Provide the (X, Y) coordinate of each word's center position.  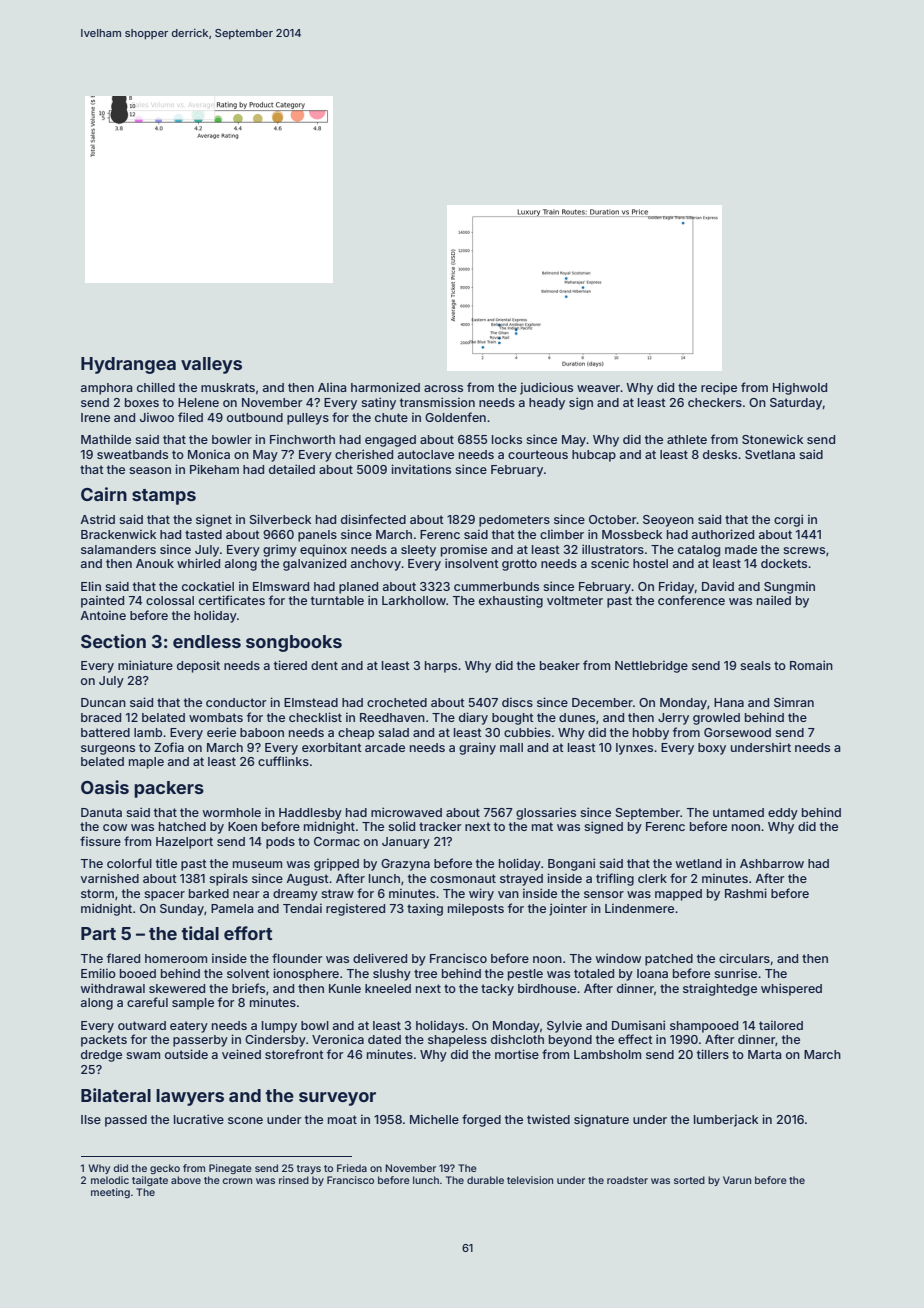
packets (104, 1041)
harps (441, 667)
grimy (280, 550)
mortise (517, 1054)
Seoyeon (668, 521)
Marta (765, 1054)
